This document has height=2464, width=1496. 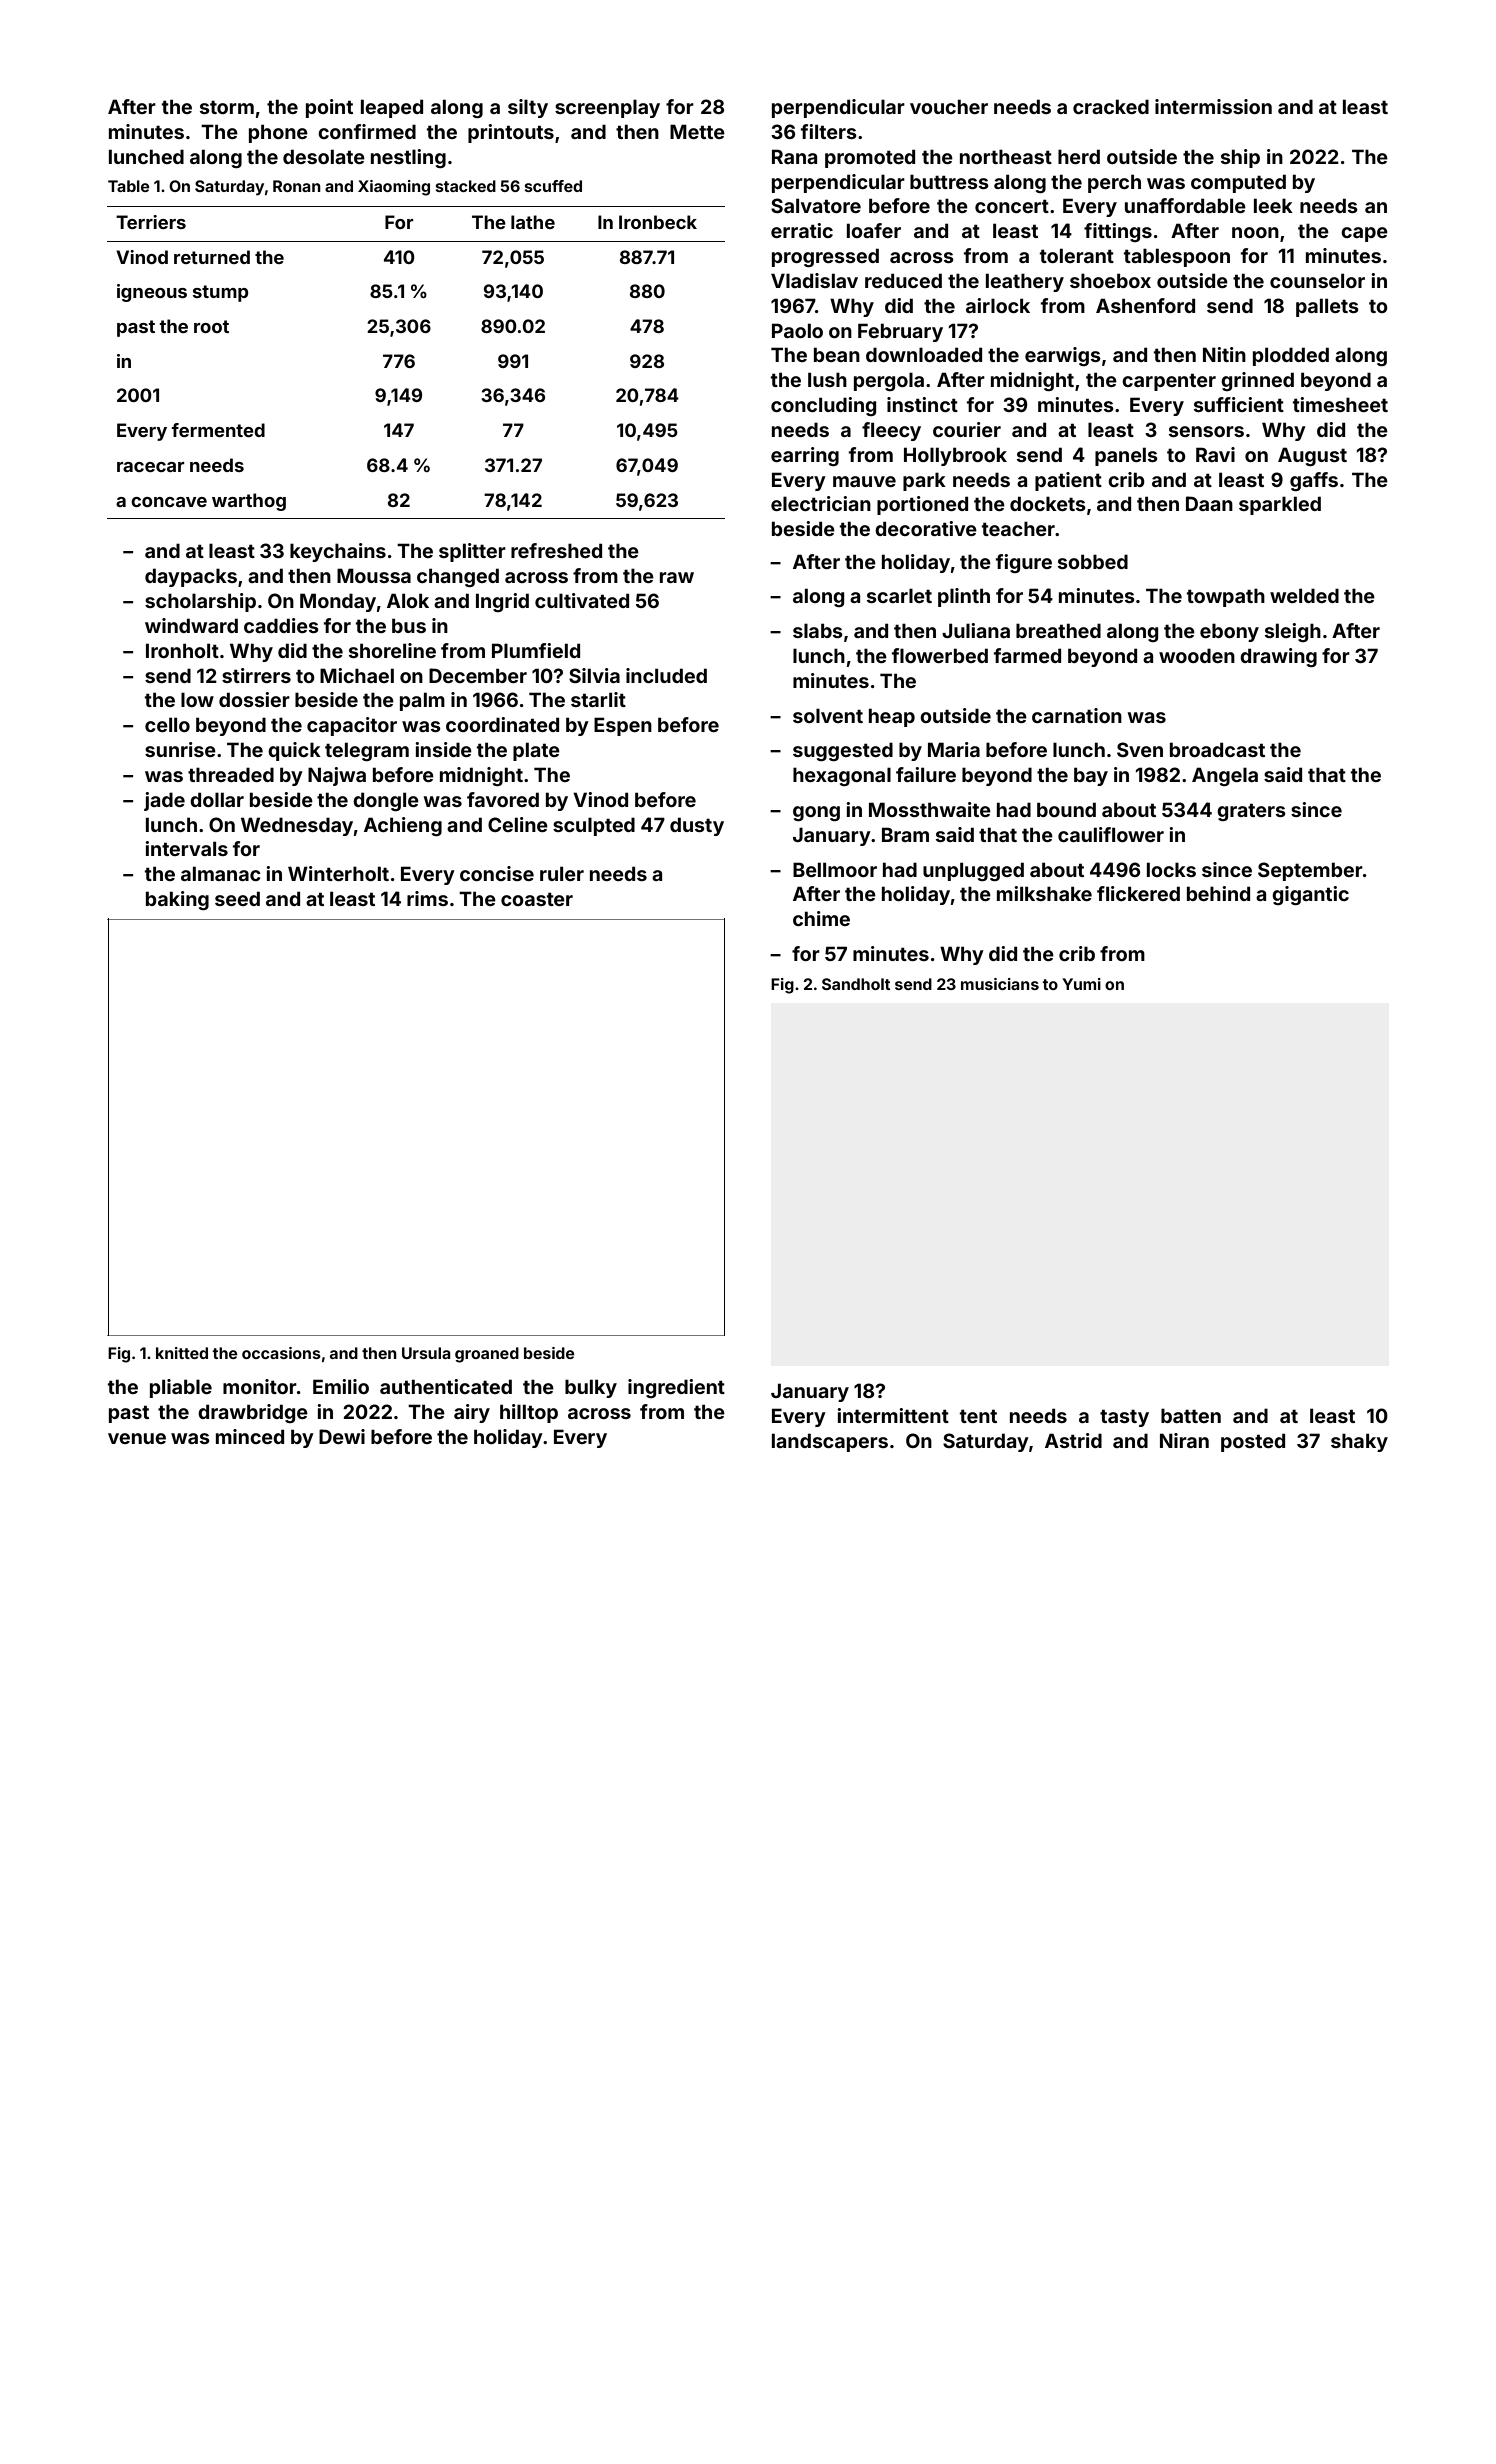 I want to click on Sandholt, so click(x=856, y=984).
